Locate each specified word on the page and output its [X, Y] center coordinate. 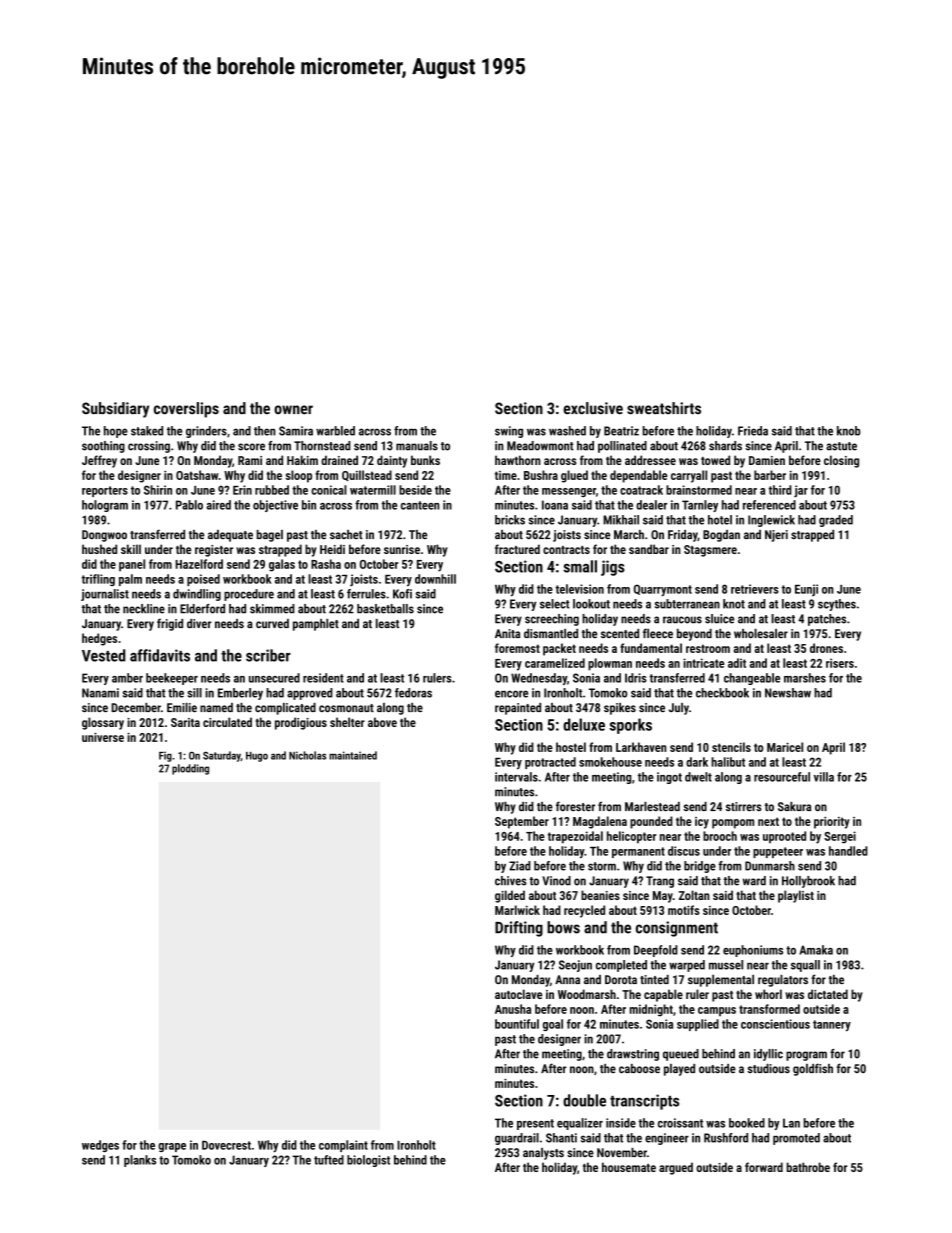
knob [848, 431]
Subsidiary [115, 410]
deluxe [584, 724]
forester [575, 806]
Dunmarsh [770, 866]
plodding [190, 769]
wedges [100, 1146]
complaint [343, 1146]
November [622, 1152]
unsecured [274, 678]
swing [509, 432]
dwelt [698, 777]
